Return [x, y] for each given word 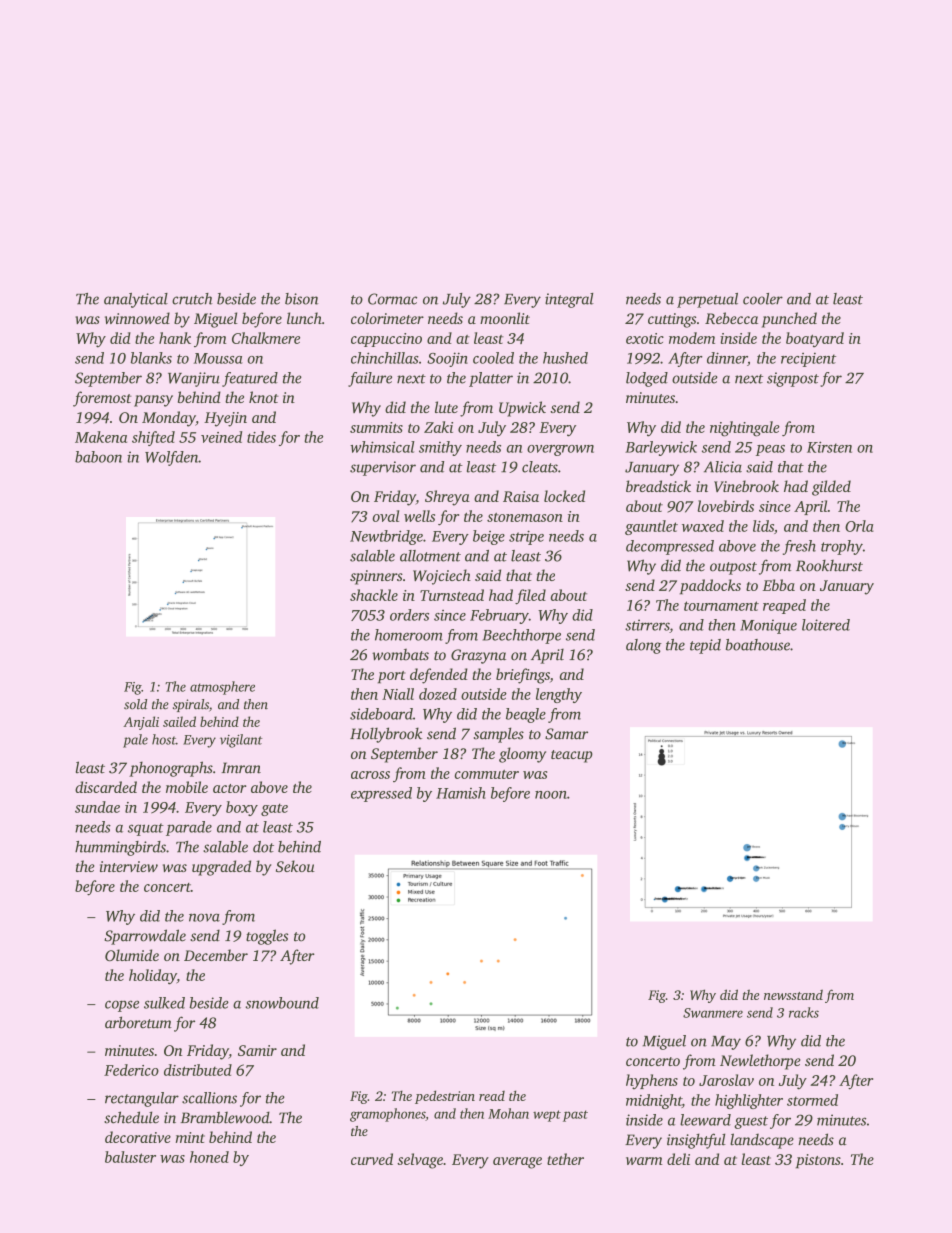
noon [551, 795]
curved [372, 1159]
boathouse [758, 645]
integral [569, 300]
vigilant [241, 741]
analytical [136, 300]
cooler [763, 299]
